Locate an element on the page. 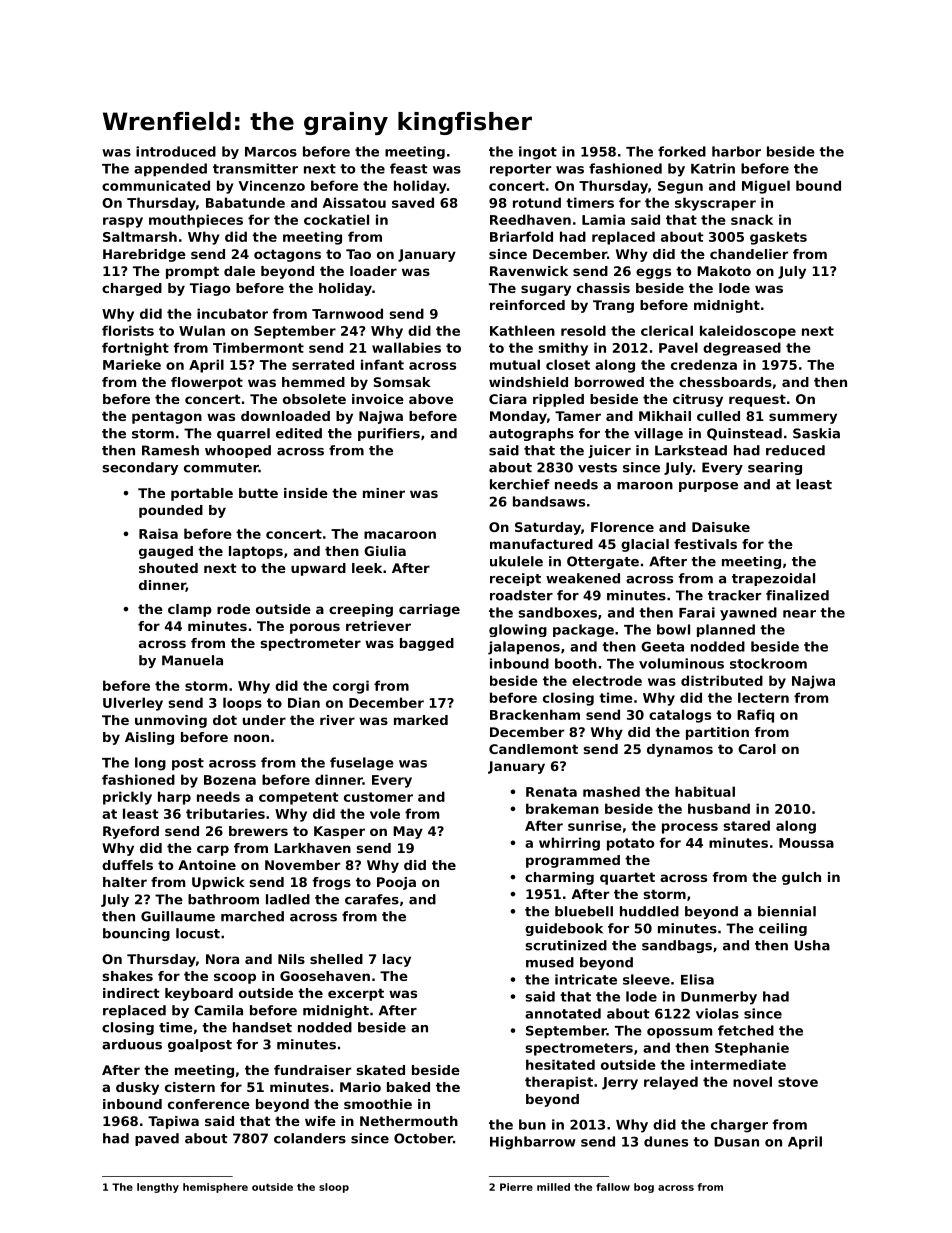  dusky is located at coordinates (137, 1088).
